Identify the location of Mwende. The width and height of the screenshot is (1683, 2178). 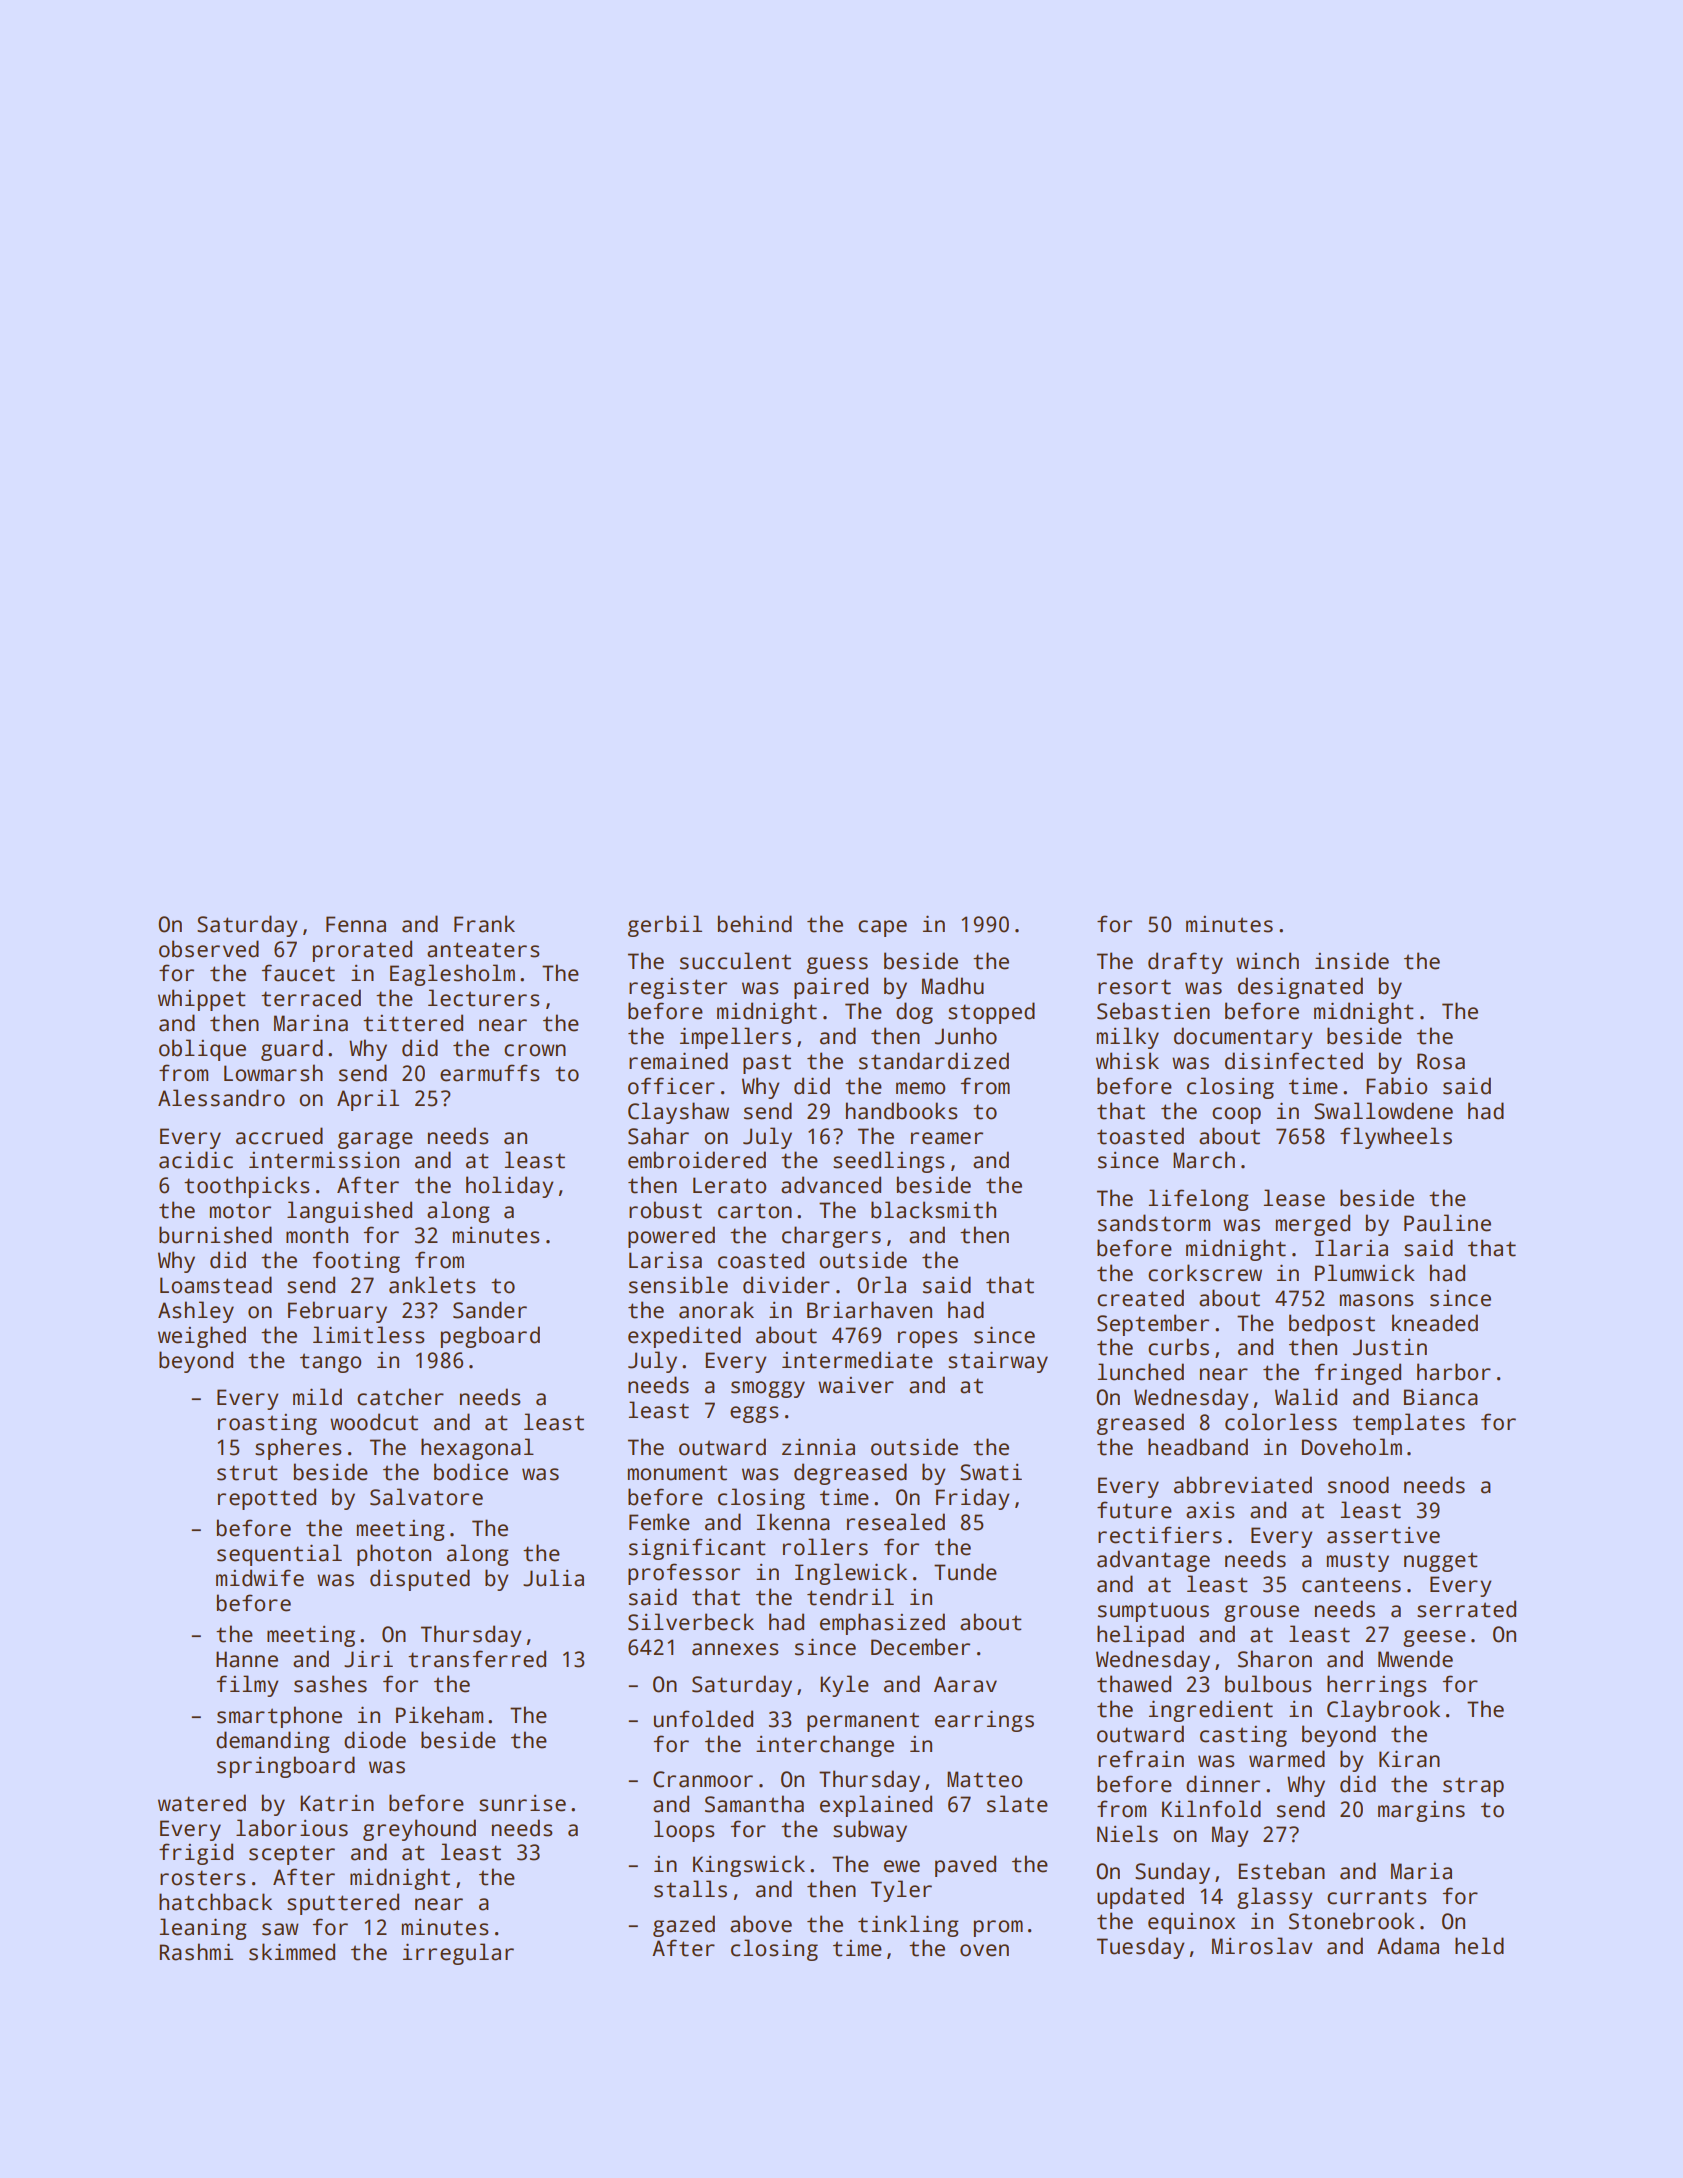
(1415, 1659).
